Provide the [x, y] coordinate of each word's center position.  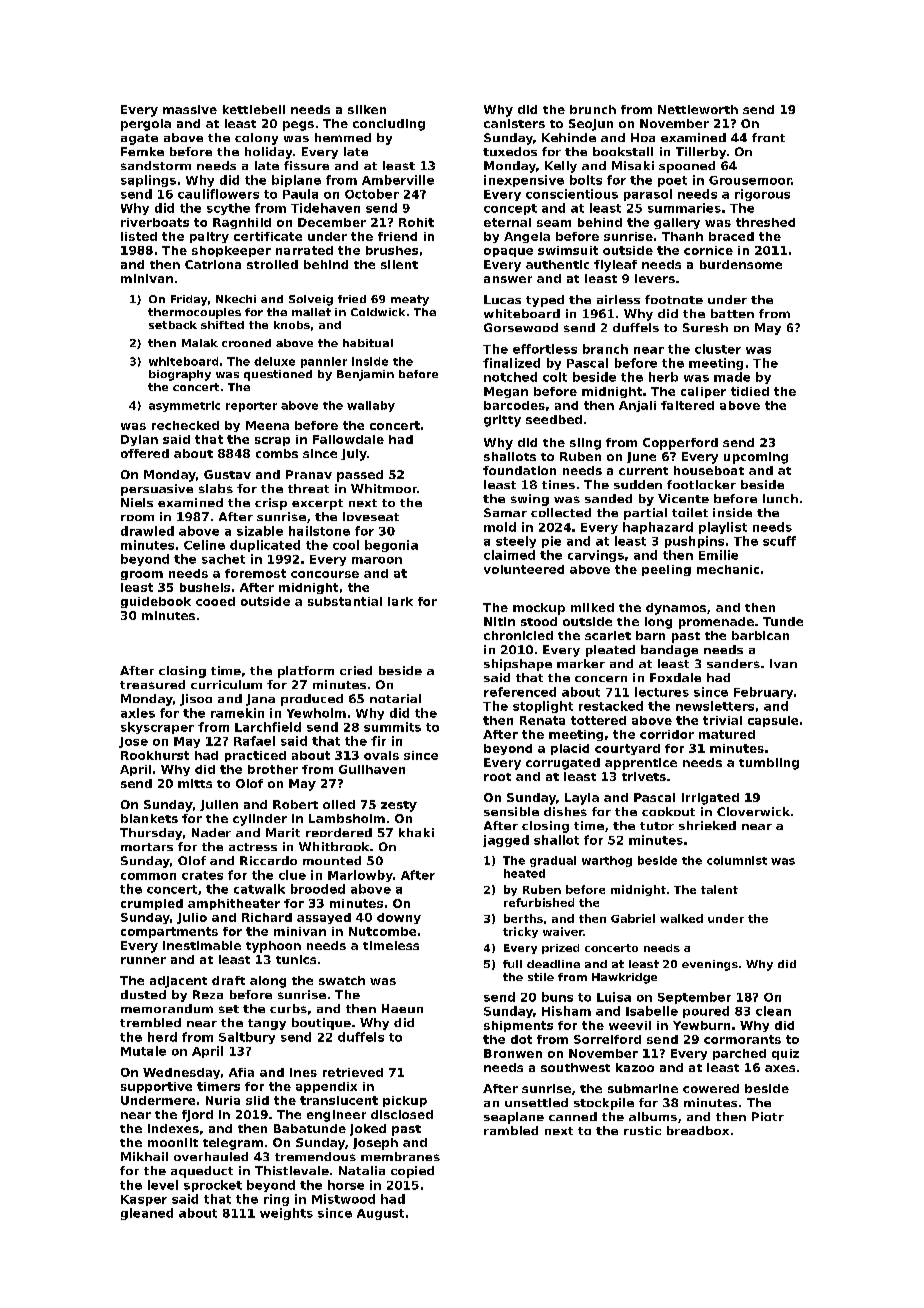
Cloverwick [753, 811]
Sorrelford [607, 1039]
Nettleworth [698, 109]
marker [581, 663]
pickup [405, 1101]
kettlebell [254, 109]
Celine [204, 545]
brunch [593, 109]
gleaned [147, 1214]
